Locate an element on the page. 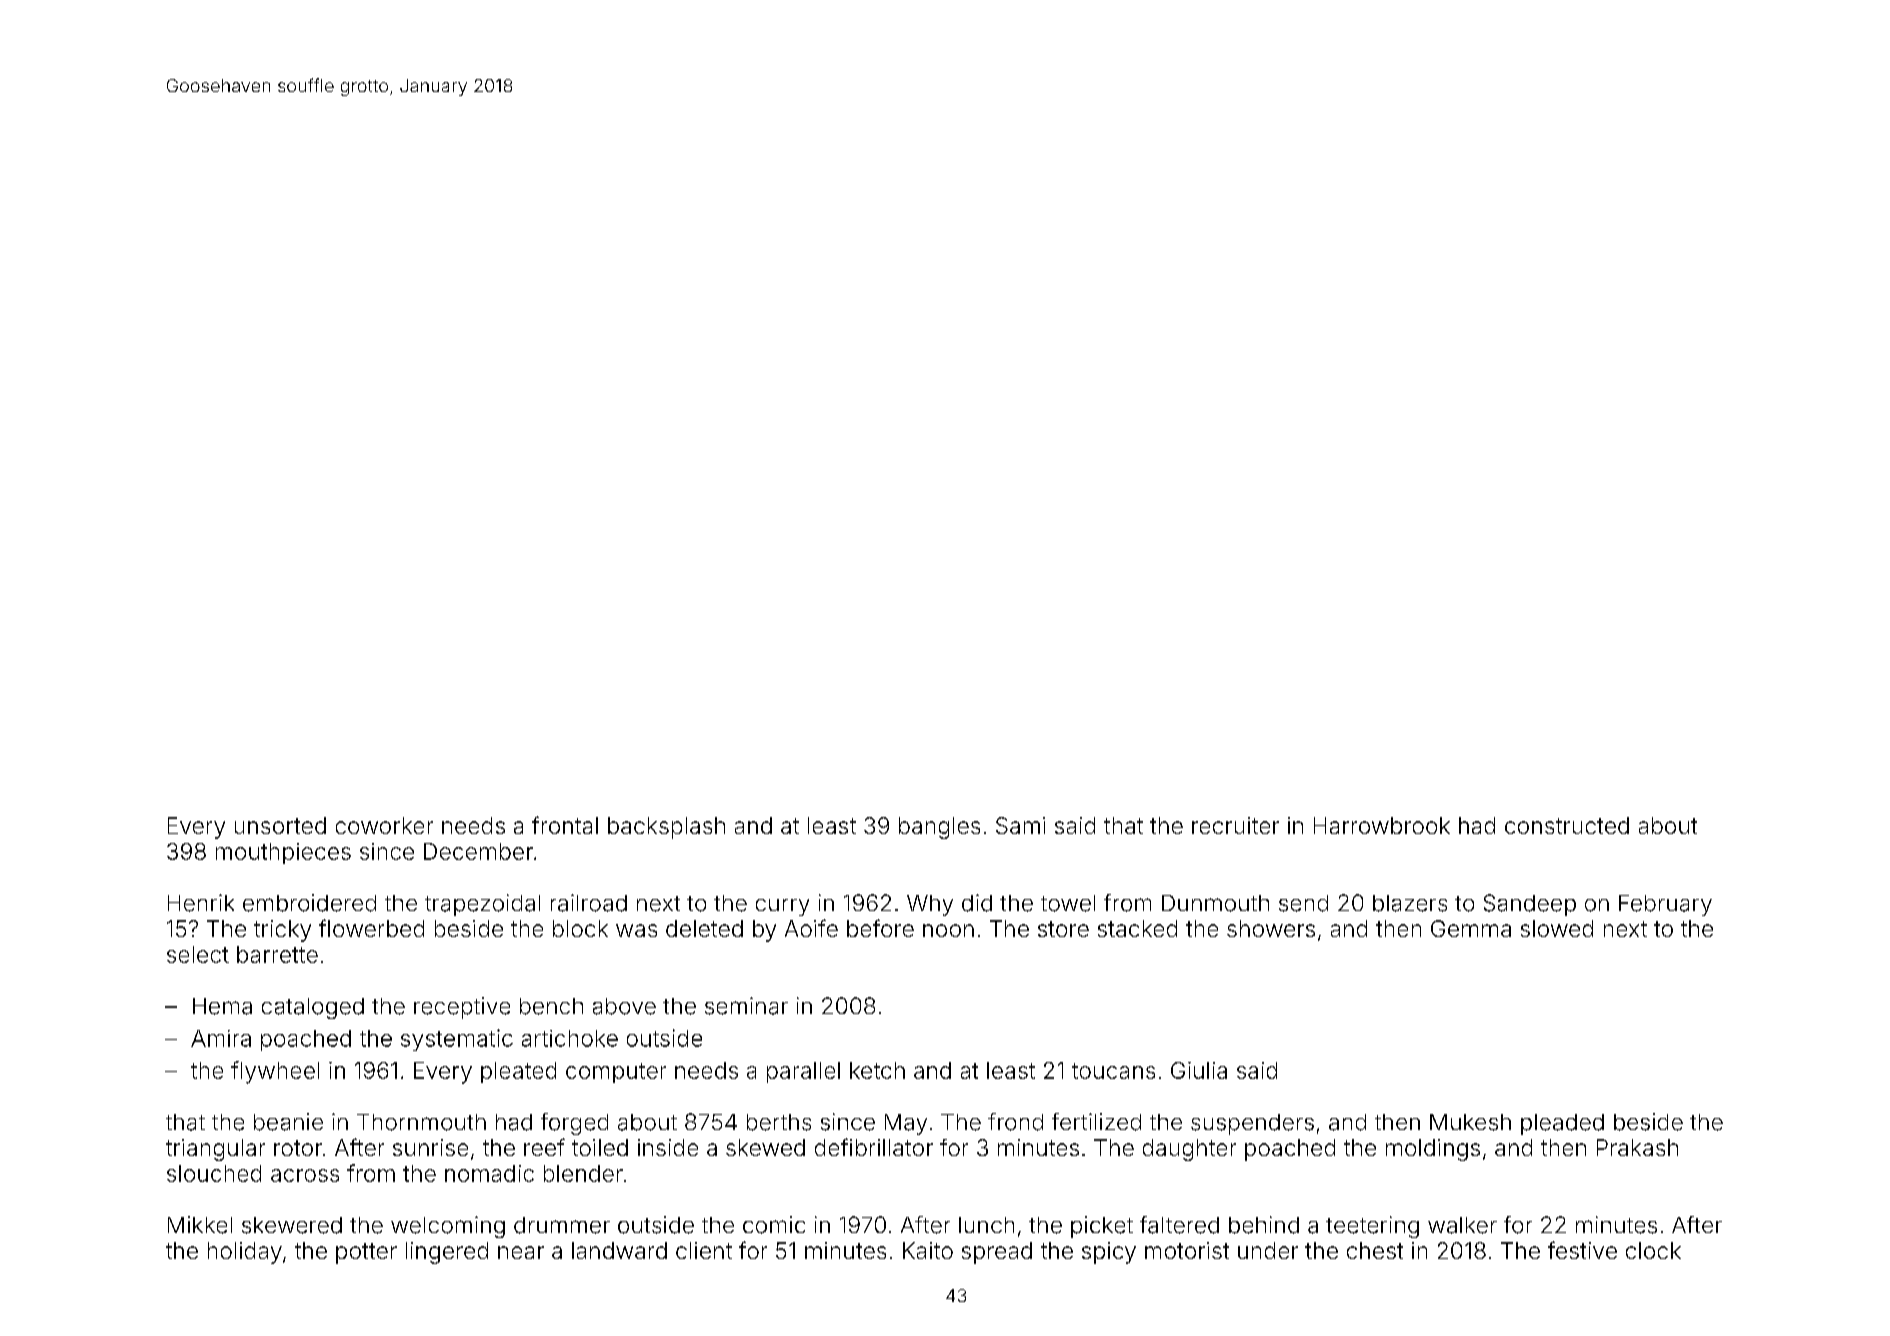 Image resolution: width=1890 pixels, height=1336 pixels. lunch is located at coordinates (986, 1225).
